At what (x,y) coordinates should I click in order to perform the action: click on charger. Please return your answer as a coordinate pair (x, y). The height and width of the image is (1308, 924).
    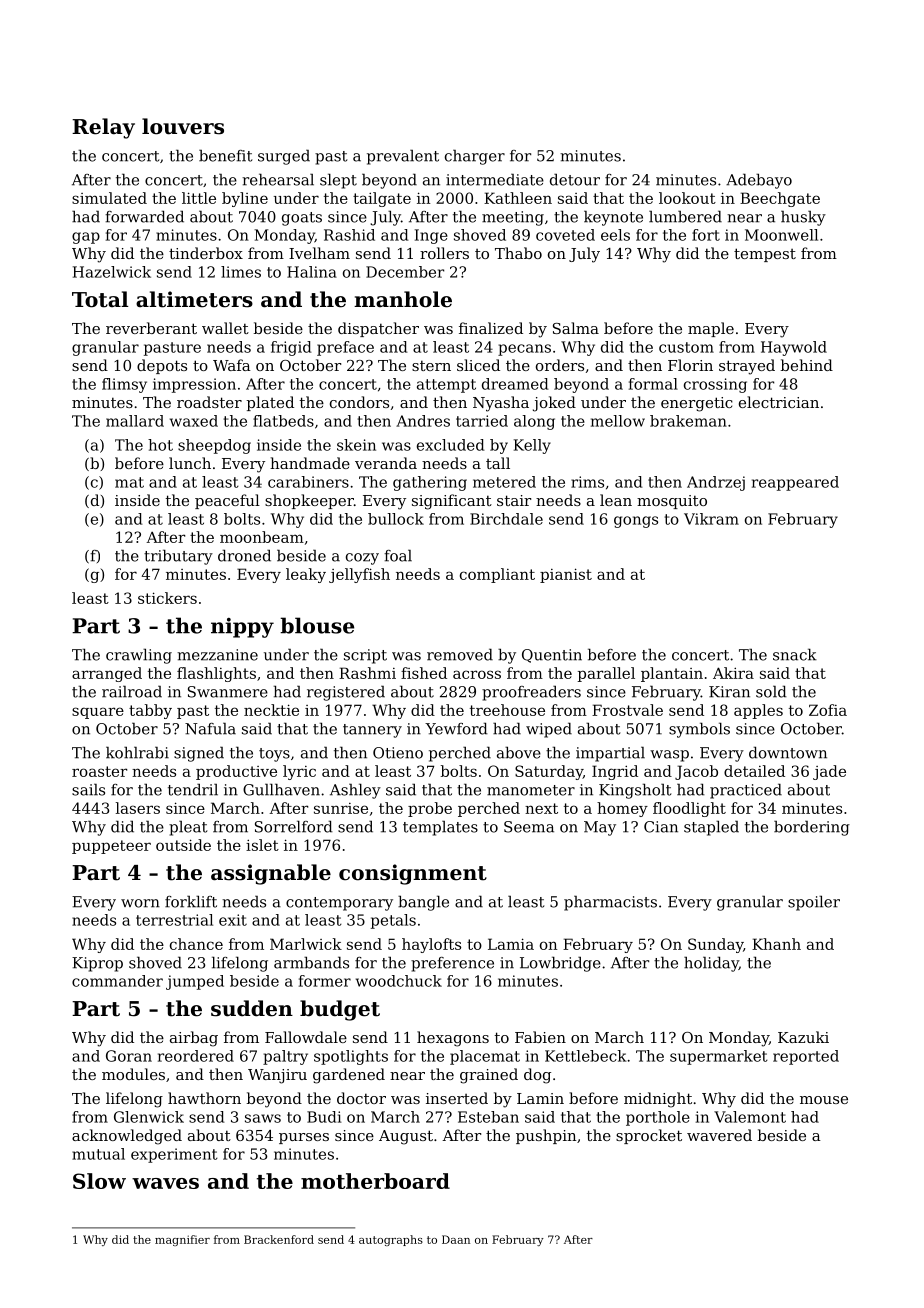
    Looking at the image, I should click on (475, 157).
